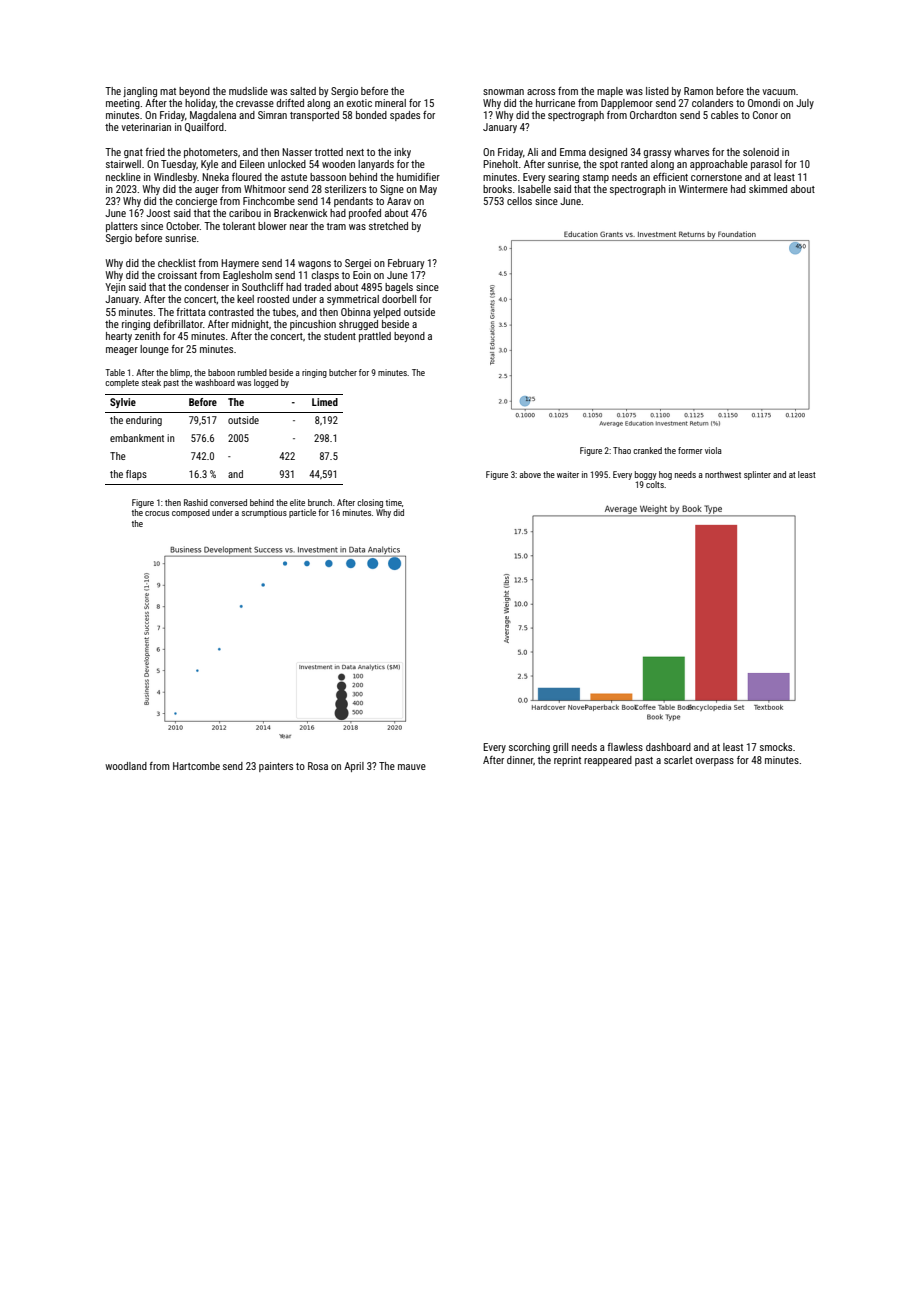 This screenshot has height=1308, width=924. I want to click on above, so click(530, 474).
